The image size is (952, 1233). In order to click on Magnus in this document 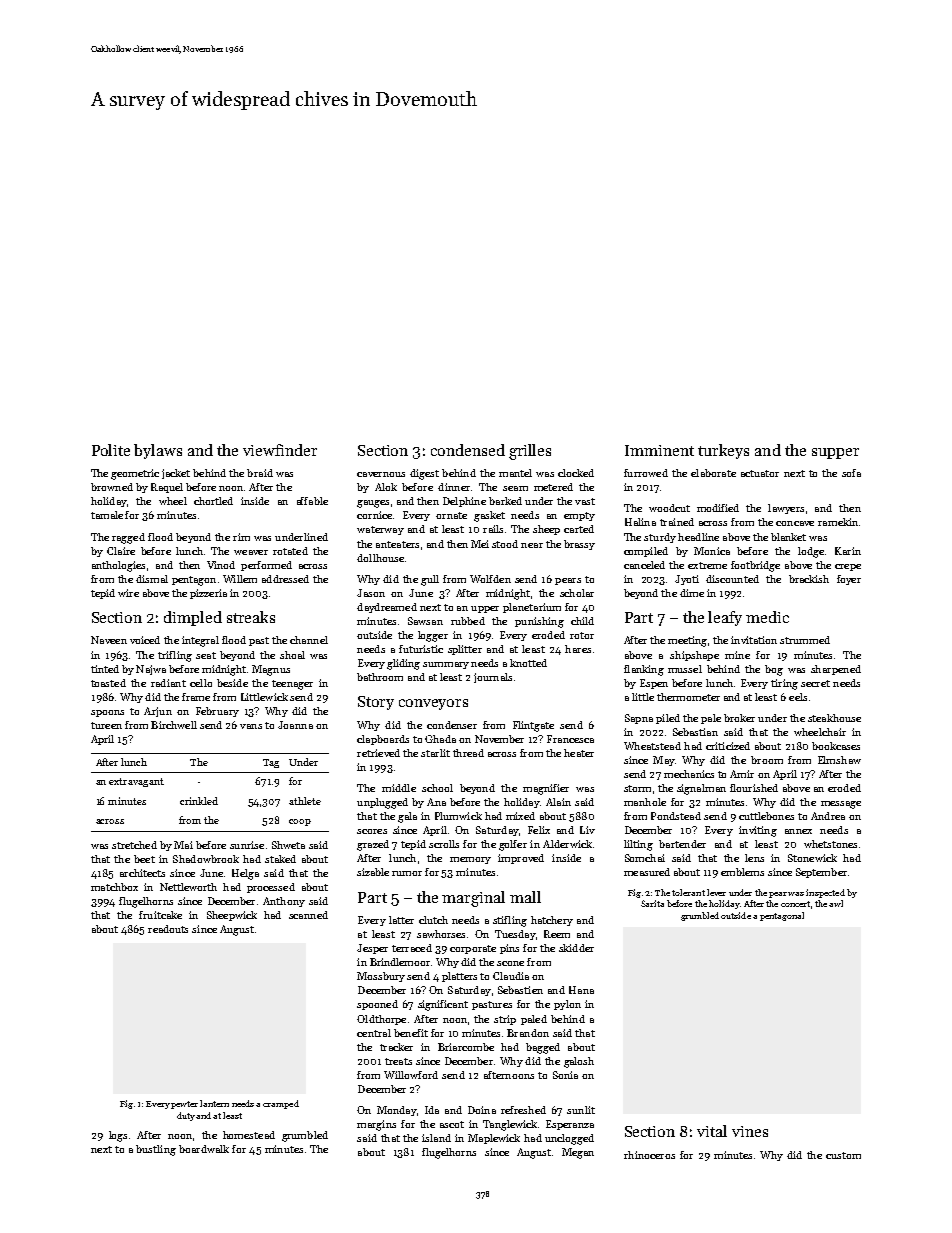, I will do `click(271, 670)`.
